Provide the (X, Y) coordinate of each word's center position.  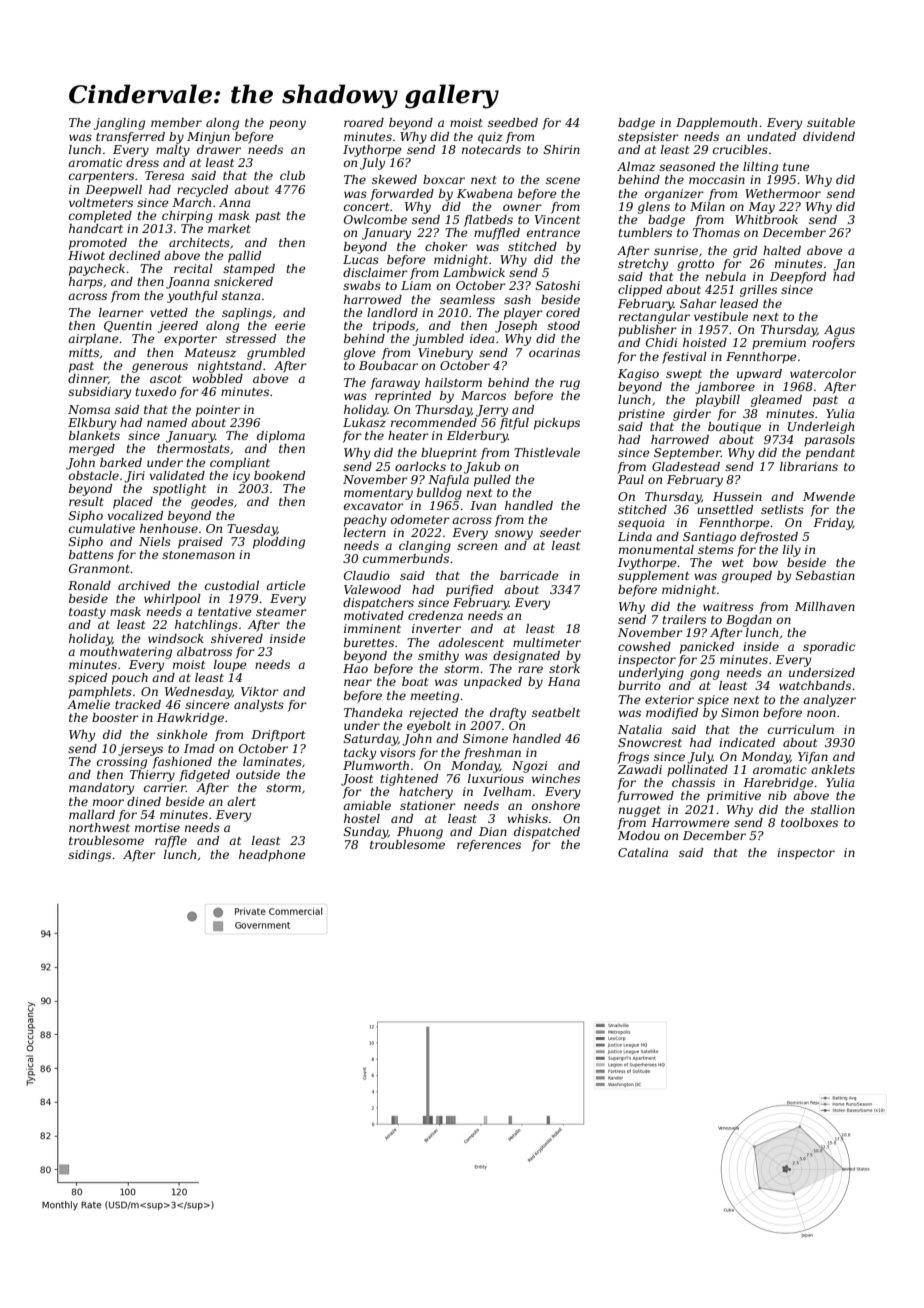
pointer (218, 411)
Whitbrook (766, 219)
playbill (718, 401)
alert (241, 801)
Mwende (829, 496)
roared (364, 122)
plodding (279, 543)
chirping (187, 217)
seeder (560, 532)
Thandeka (373, 712)
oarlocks (420, 466)
